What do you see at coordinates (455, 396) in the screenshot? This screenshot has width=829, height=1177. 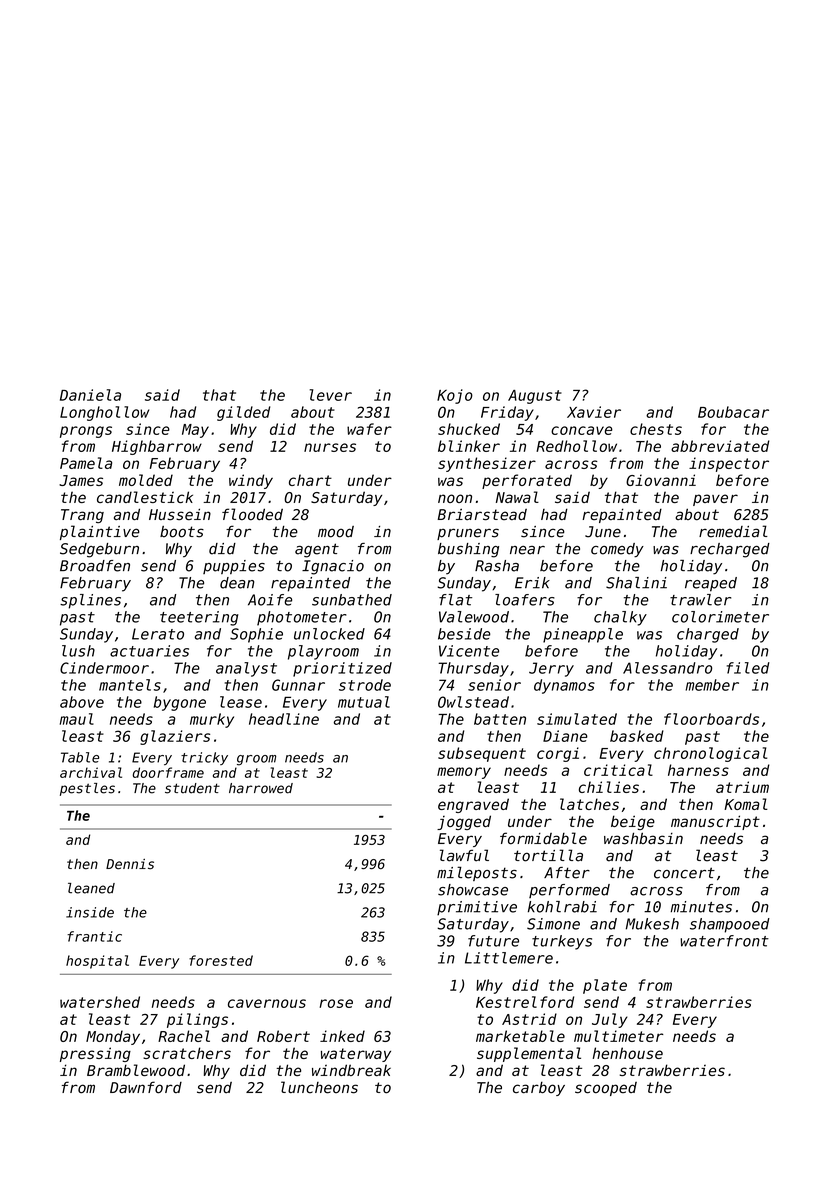 I see `Kojo` at bounding box center [455, 396].
